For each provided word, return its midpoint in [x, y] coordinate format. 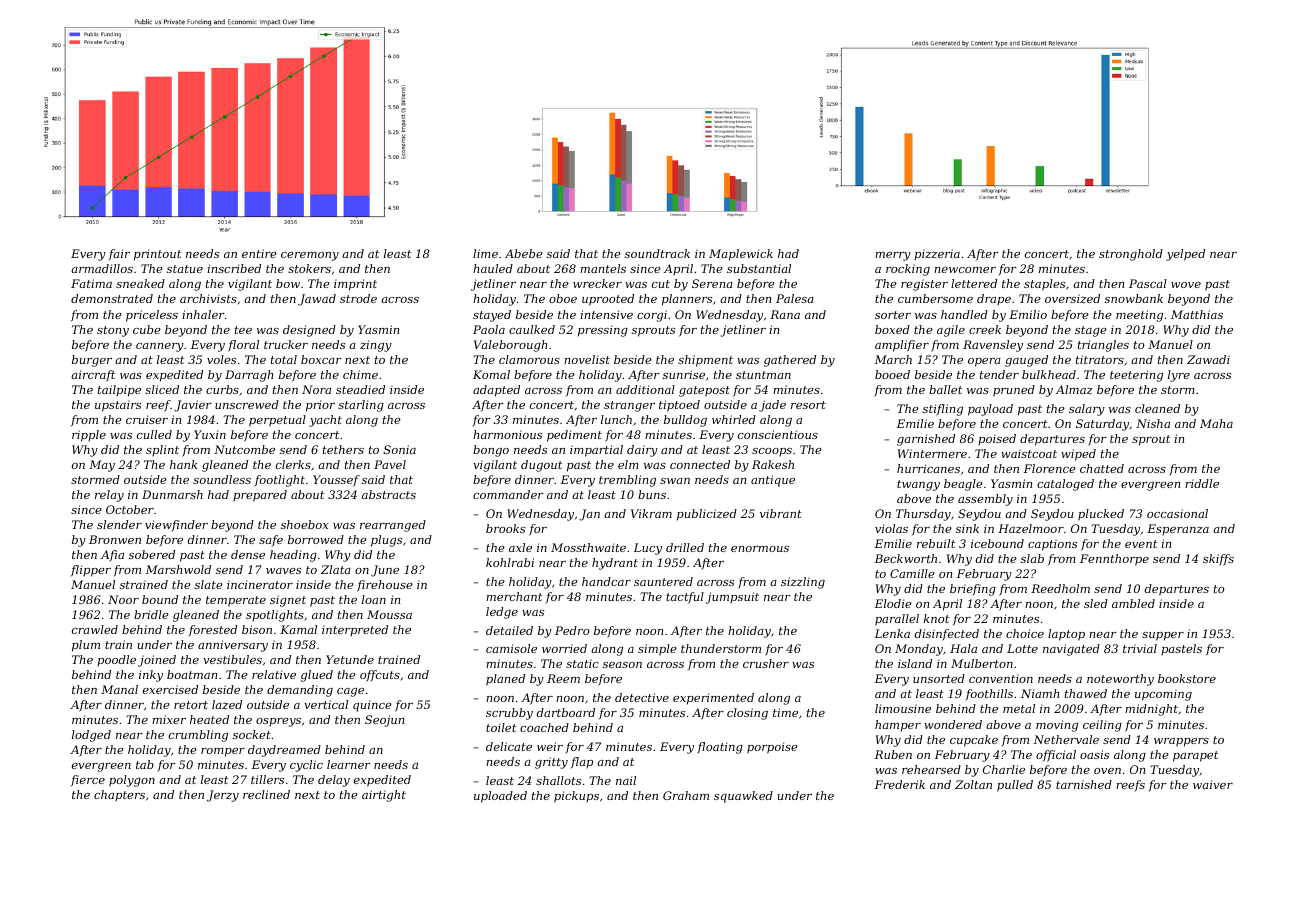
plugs [386, 541]
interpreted [355, 630]
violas [891, 528]
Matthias [1197, 314]
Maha [1216, 423]
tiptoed [679, 406]
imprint [355, 285]
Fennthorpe [1114, 560]
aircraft [93, 376]
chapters [119, 795]
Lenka [892, 633]
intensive [606, 314]
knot [936, 618]
